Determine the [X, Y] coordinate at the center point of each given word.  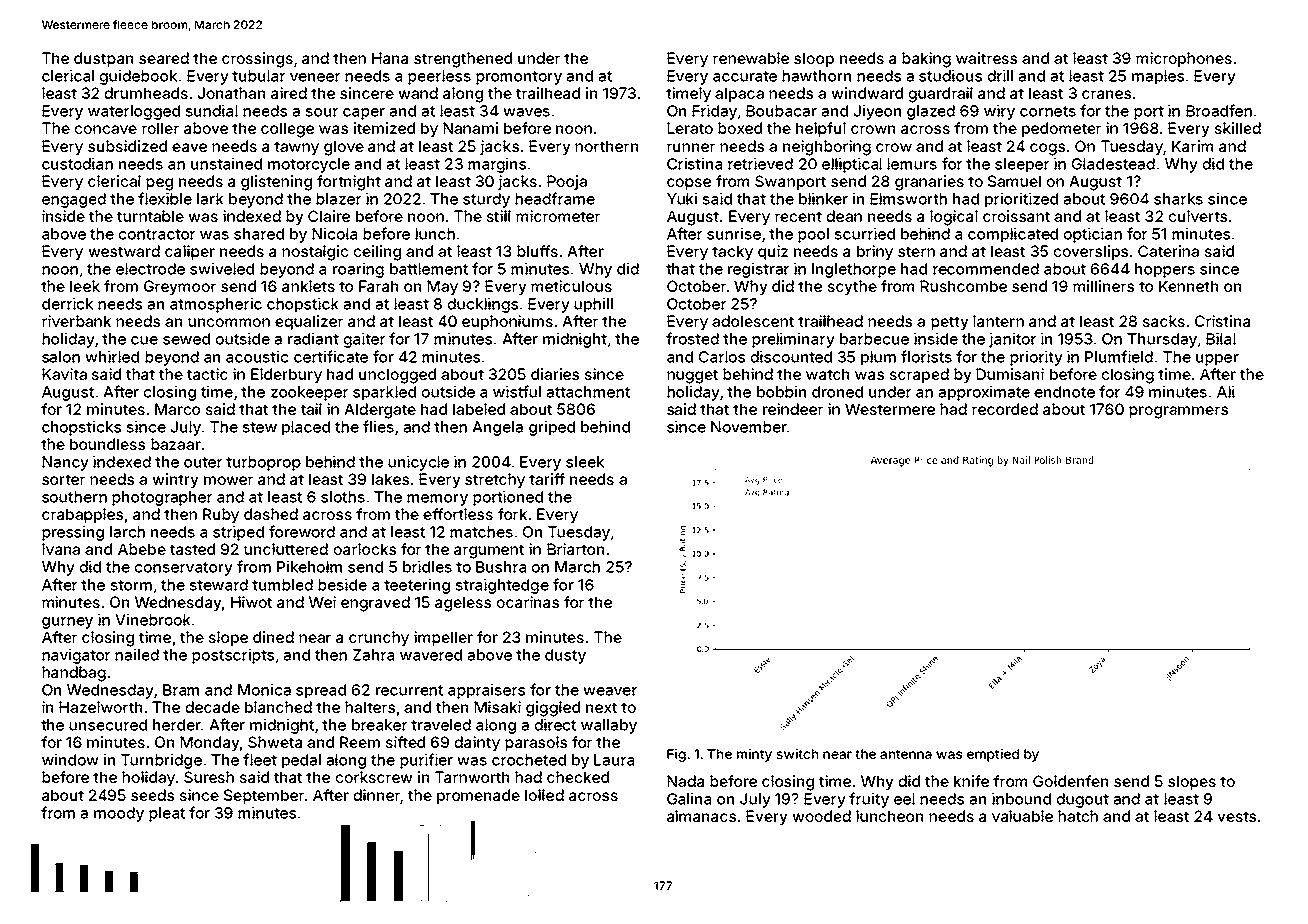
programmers [1178, 412]
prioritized [1021, 200]
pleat [167, 814]
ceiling [377, 253]
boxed [740, 128]
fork [512, 514]
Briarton [575, 549]
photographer [162, 498]
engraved [375, 604]
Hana [390, 58]
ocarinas [527, 602]
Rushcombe [963, 286]
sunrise [734, 234]
